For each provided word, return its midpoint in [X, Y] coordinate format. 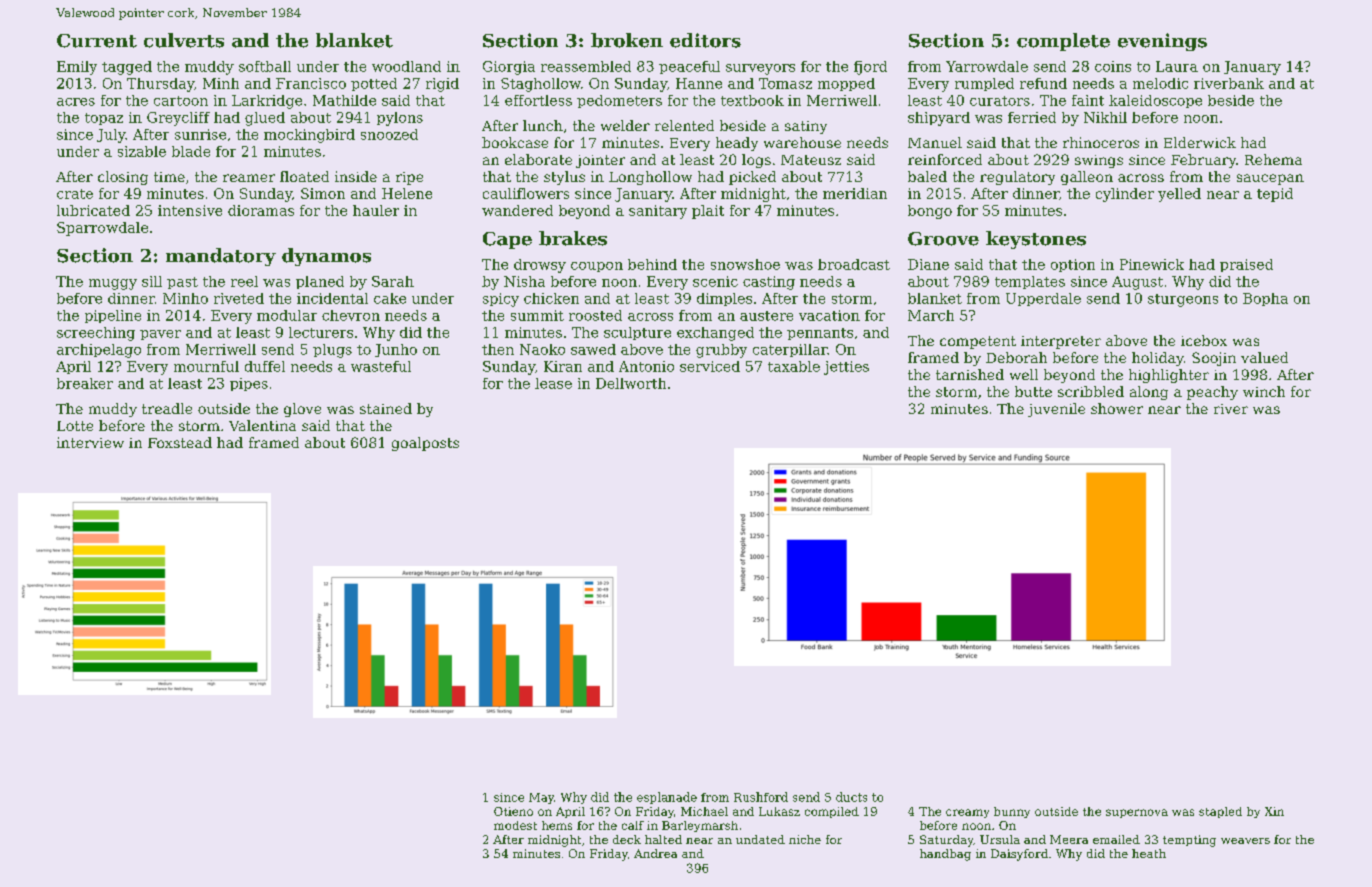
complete [1063, 42]
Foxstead [180, 442]
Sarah [393, 281]
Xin [1274, 811]
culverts [184, 40]
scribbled [1091, 391]
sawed [593, 349]
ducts [851, 797]
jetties [846, 368]
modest [515, 825]
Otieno [513, 811]
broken [627, 40]
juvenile [1056, 410]
